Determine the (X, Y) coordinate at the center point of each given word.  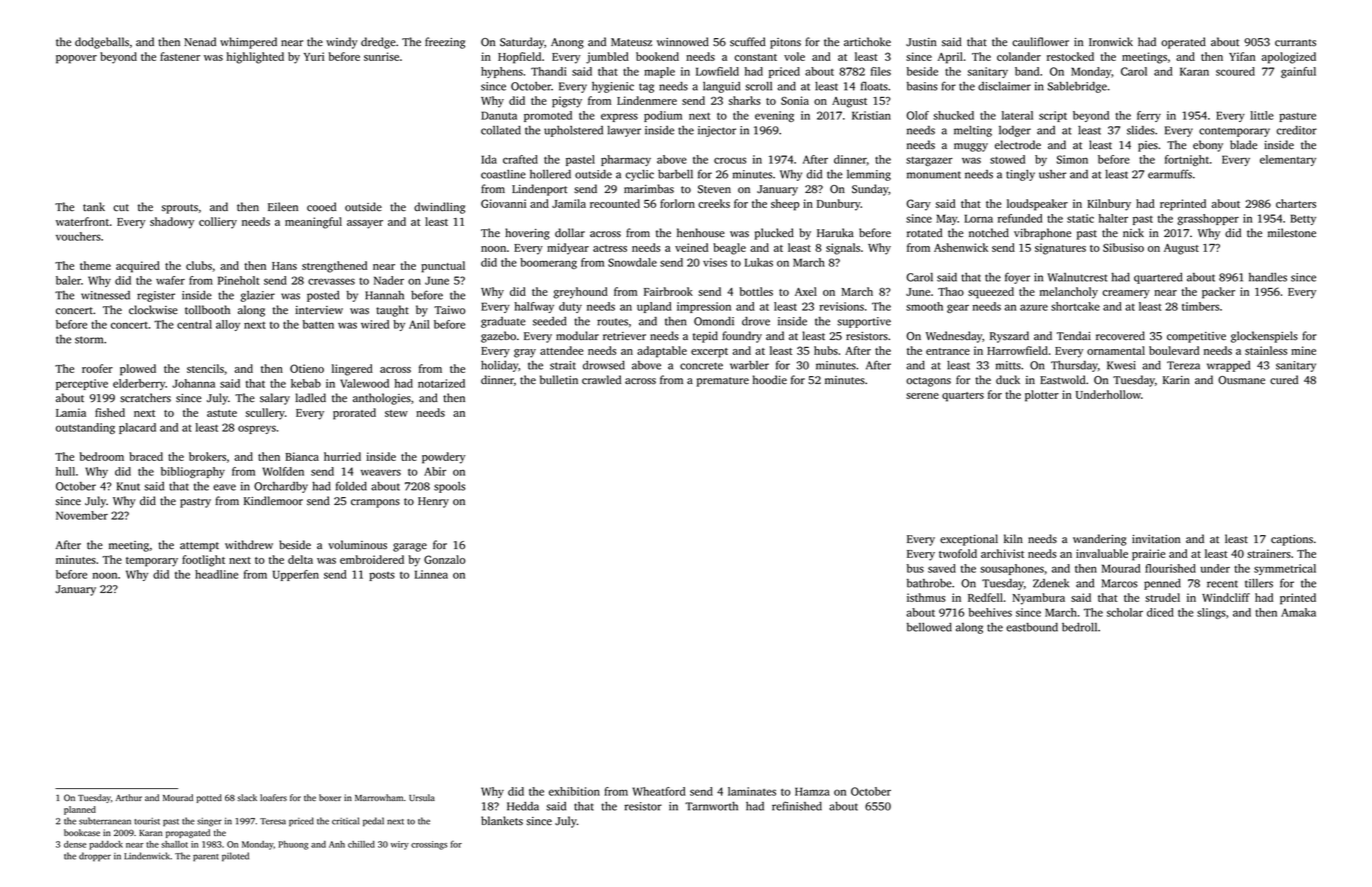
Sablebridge (1077, 87)
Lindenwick (147, 856)
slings (1211, 613)
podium (663, 116)
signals (843, 249)
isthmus (926, 597)
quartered (1158, 278)
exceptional (969, 540)
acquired (138, 267)
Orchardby (281, 487)
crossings (429, 845)
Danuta (499, 115)
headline (216, 574)
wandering (1099, 540)
